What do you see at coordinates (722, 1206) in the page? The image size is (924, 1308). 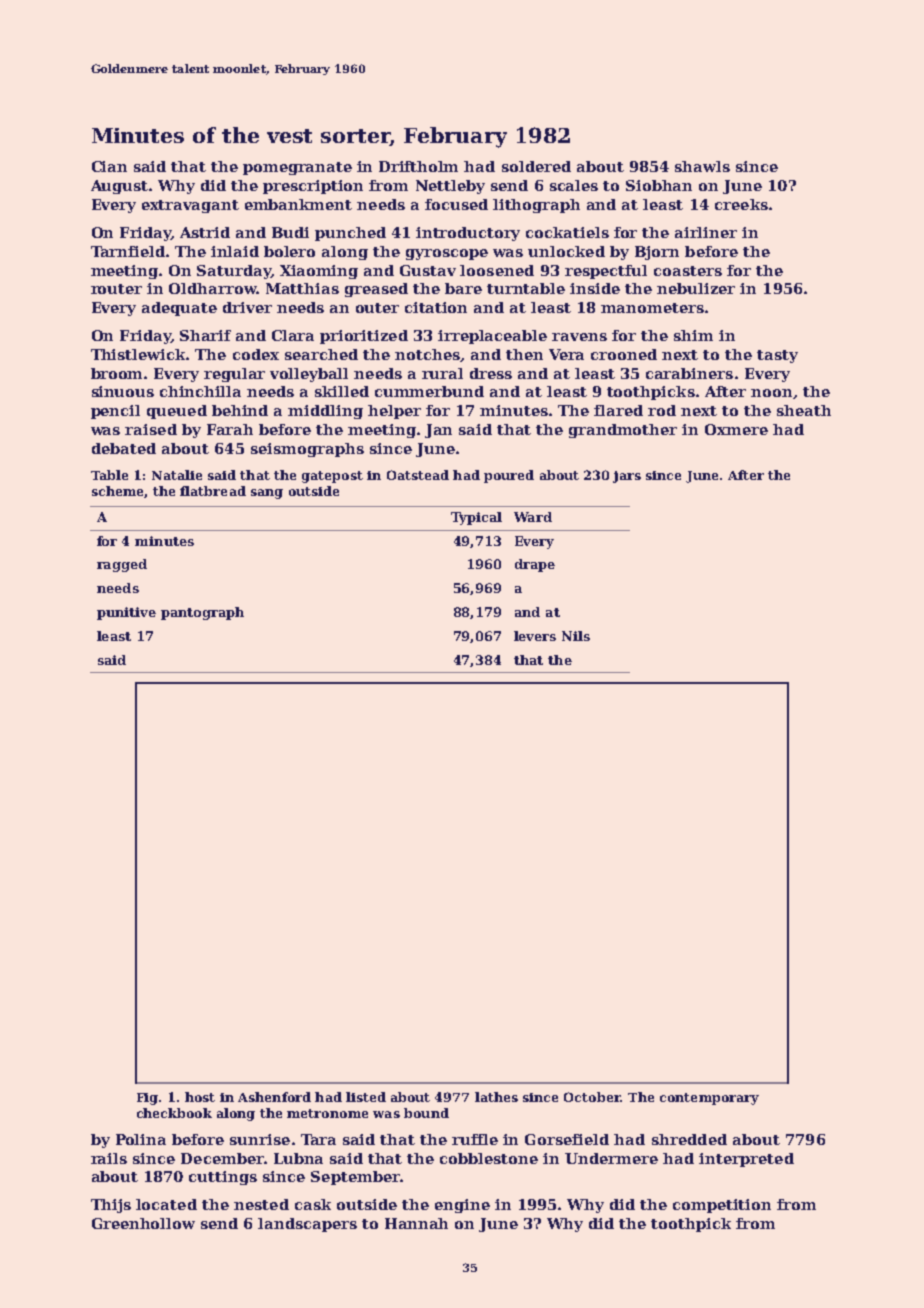 I see `competition` at bounding box center [722, 1206].
